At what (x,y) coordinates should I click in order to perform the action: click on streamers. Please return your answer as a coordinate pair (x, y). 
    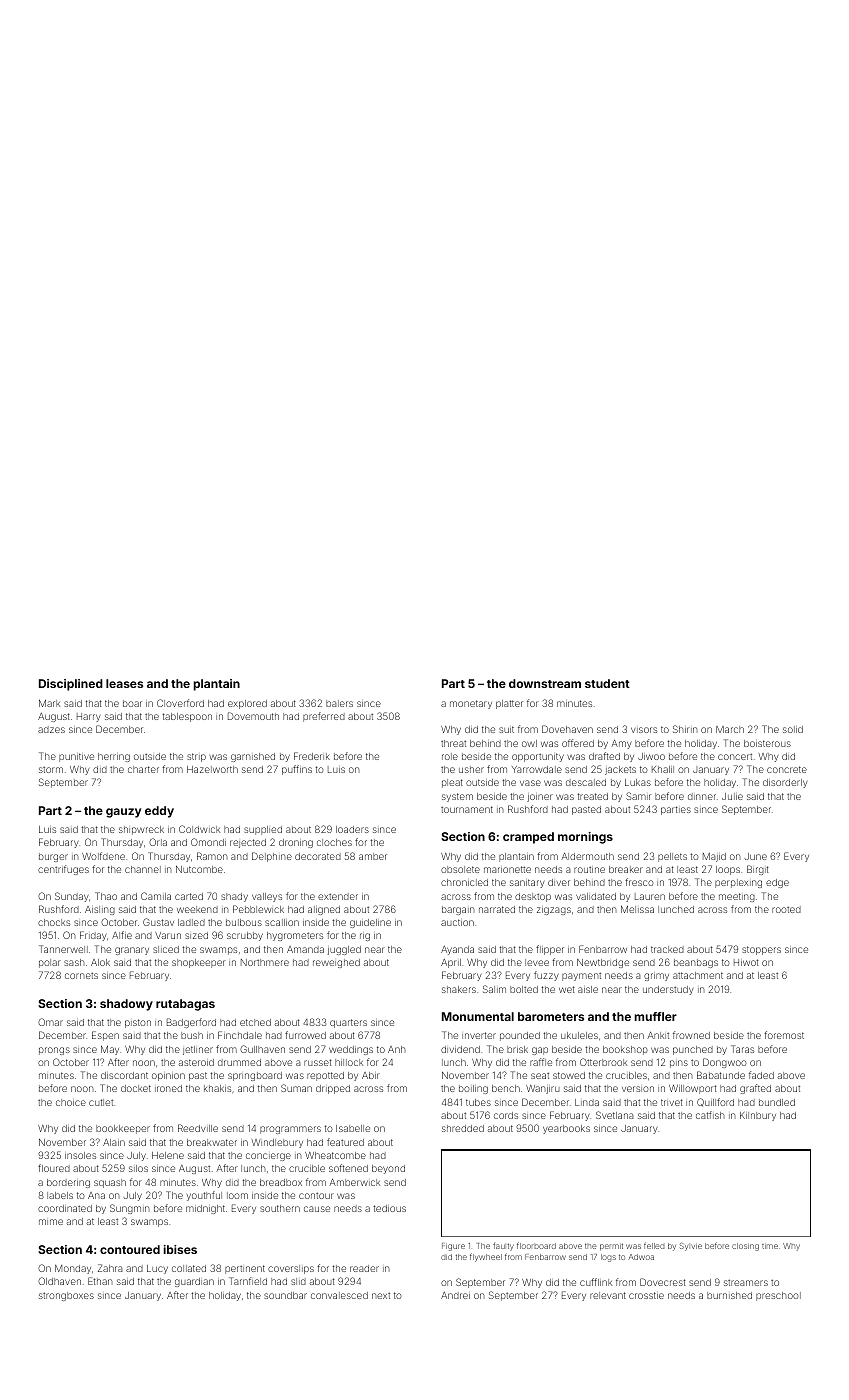
    Looking at the image, I should click on (746, 1282).
